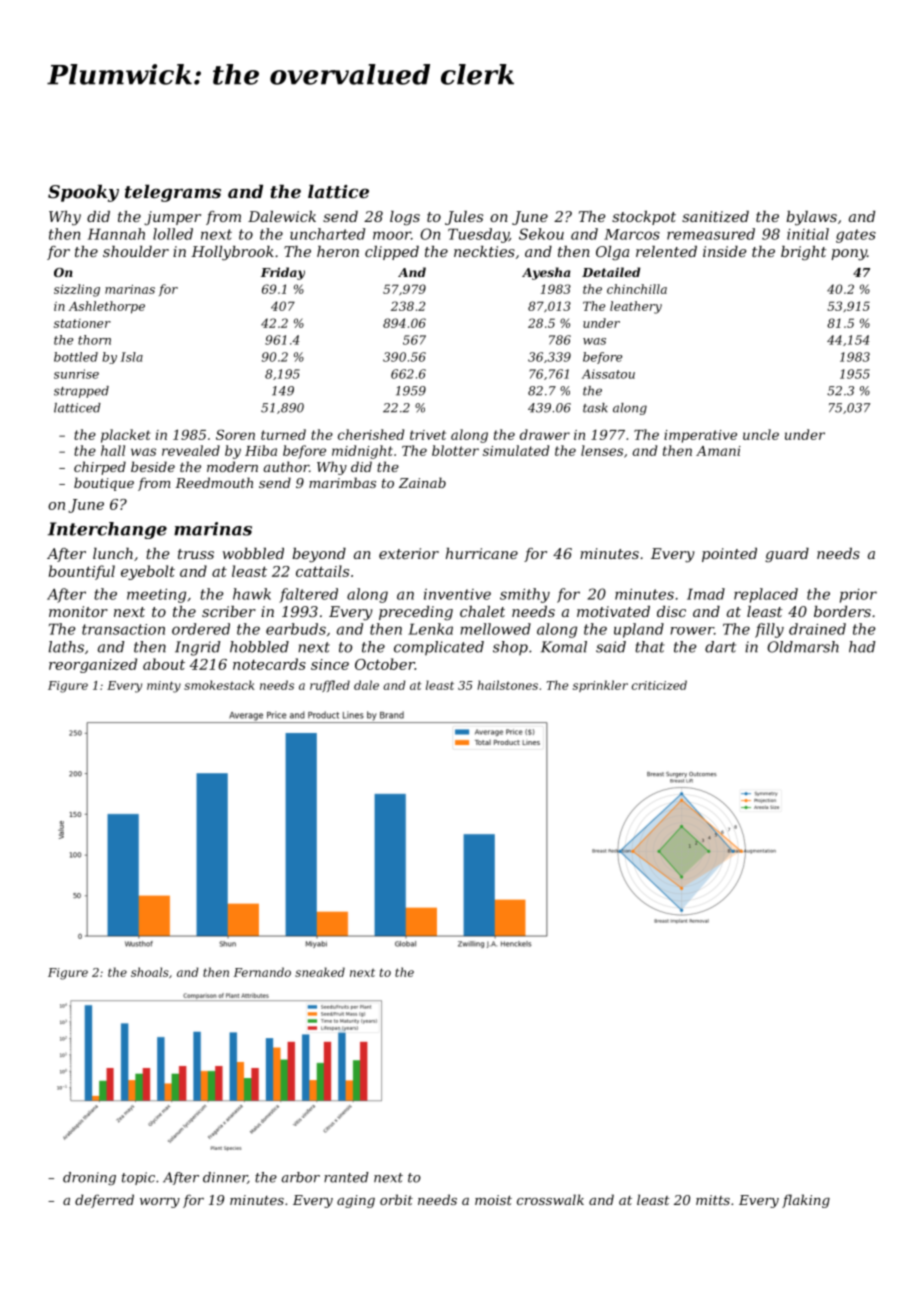  Describe the element at coordinates (320, 972) in the document. I see `sneaked` at that location.
